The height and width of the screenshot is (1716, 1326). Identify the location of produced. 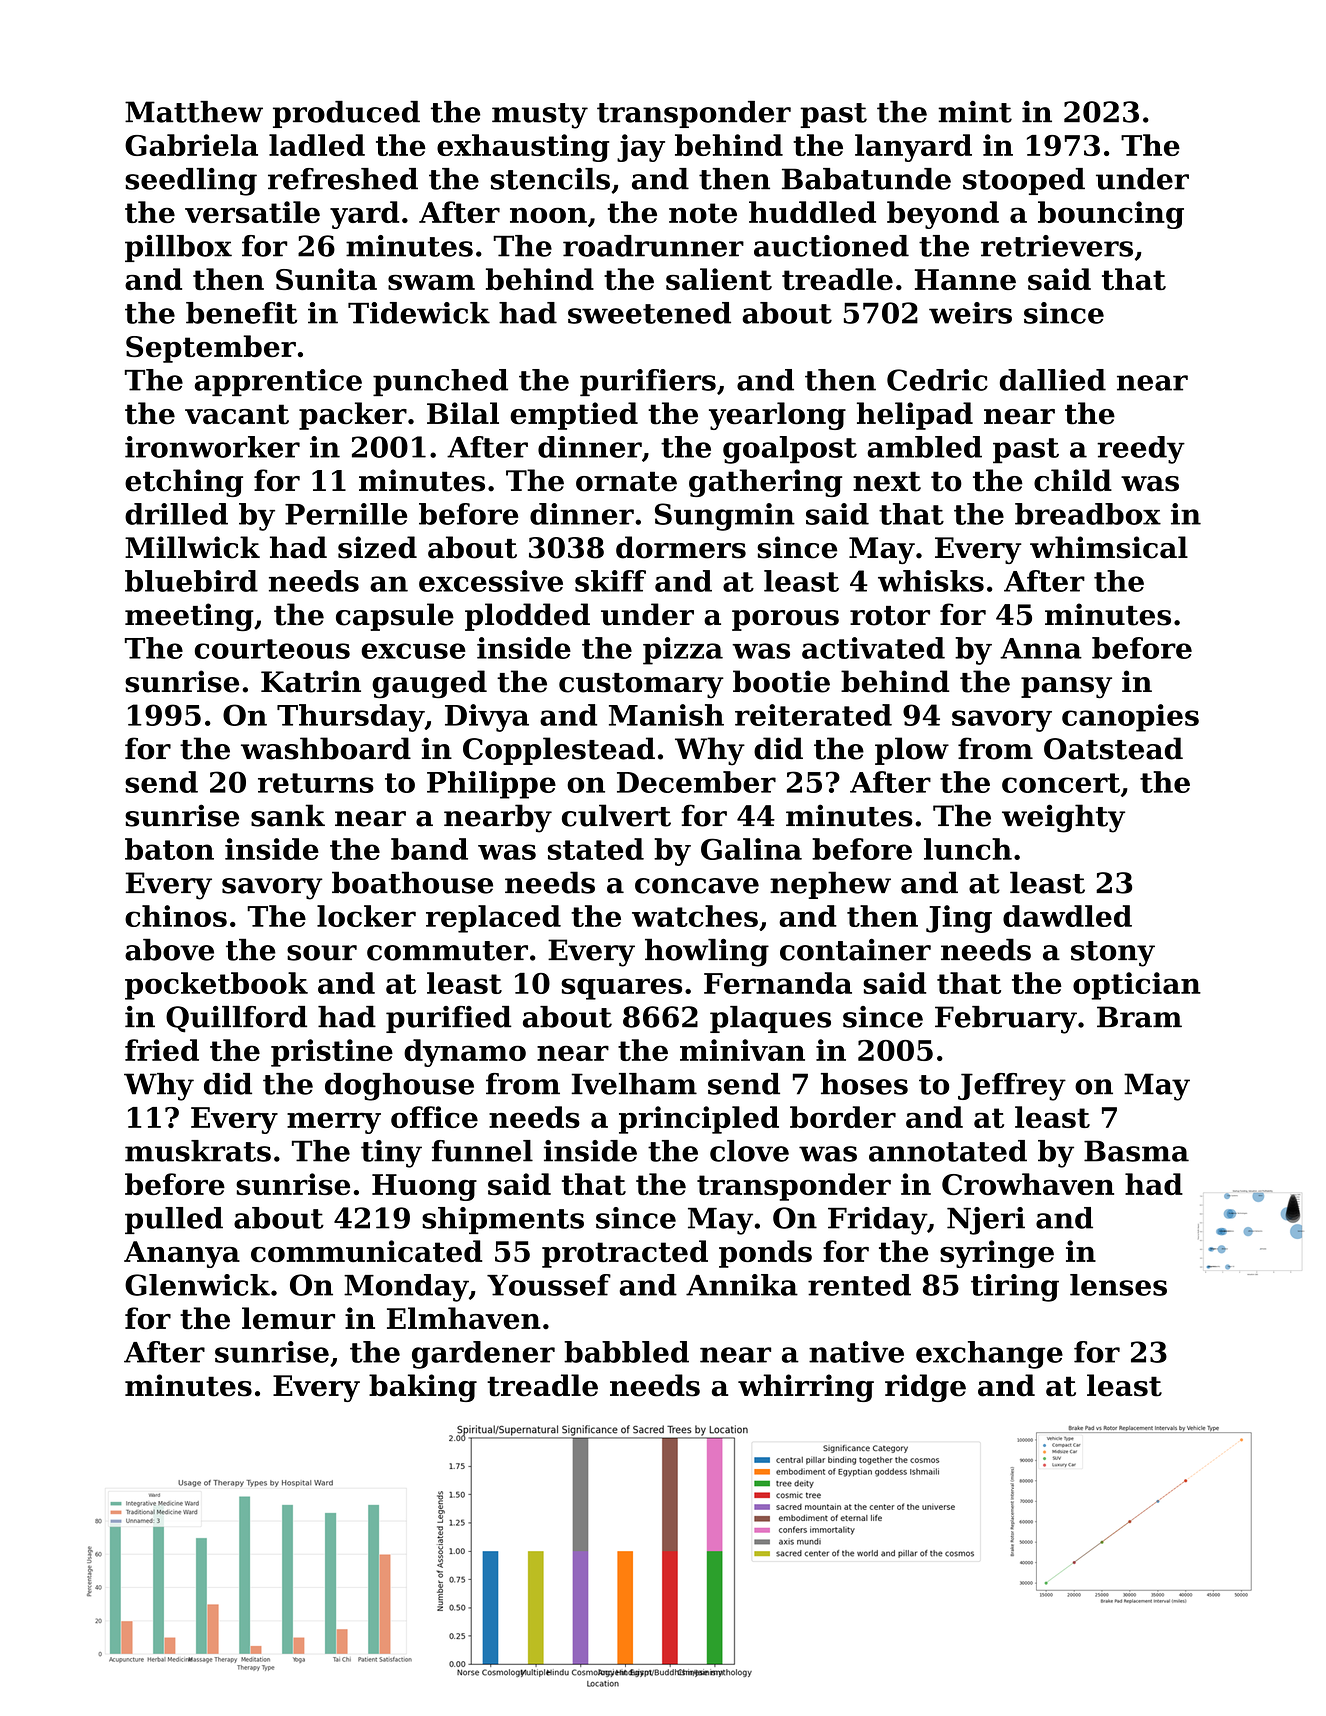
(346, 114).
